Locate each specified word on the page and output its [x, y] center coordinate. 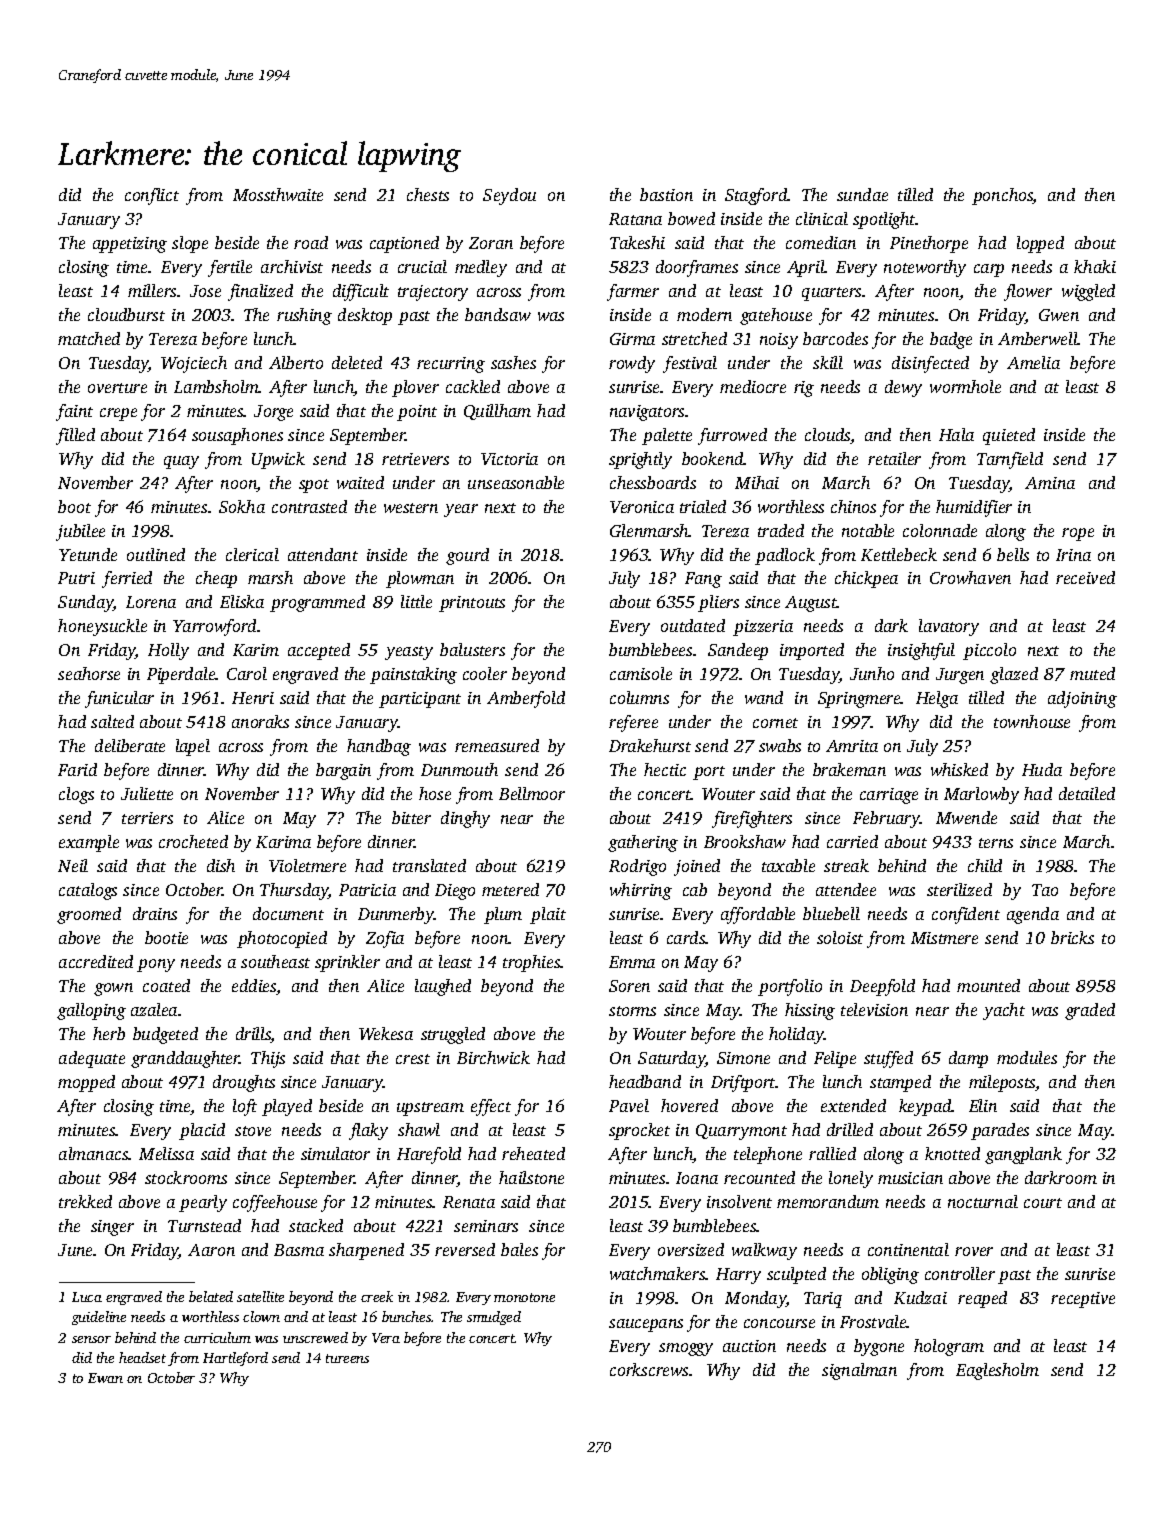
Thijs [268, 1059]
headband [645, 1081]
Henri [253, 698]
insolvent [739, 1201]
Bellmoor [532, 793]
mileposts [1002, 1083]
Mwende [966, 817]
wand [764, 697]
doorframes [697, 268]
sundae [862, 194]
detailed [1087, 793]
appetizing [130, 245]
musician [910, 1178]
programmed [317, 603]
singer [112, 1228]
